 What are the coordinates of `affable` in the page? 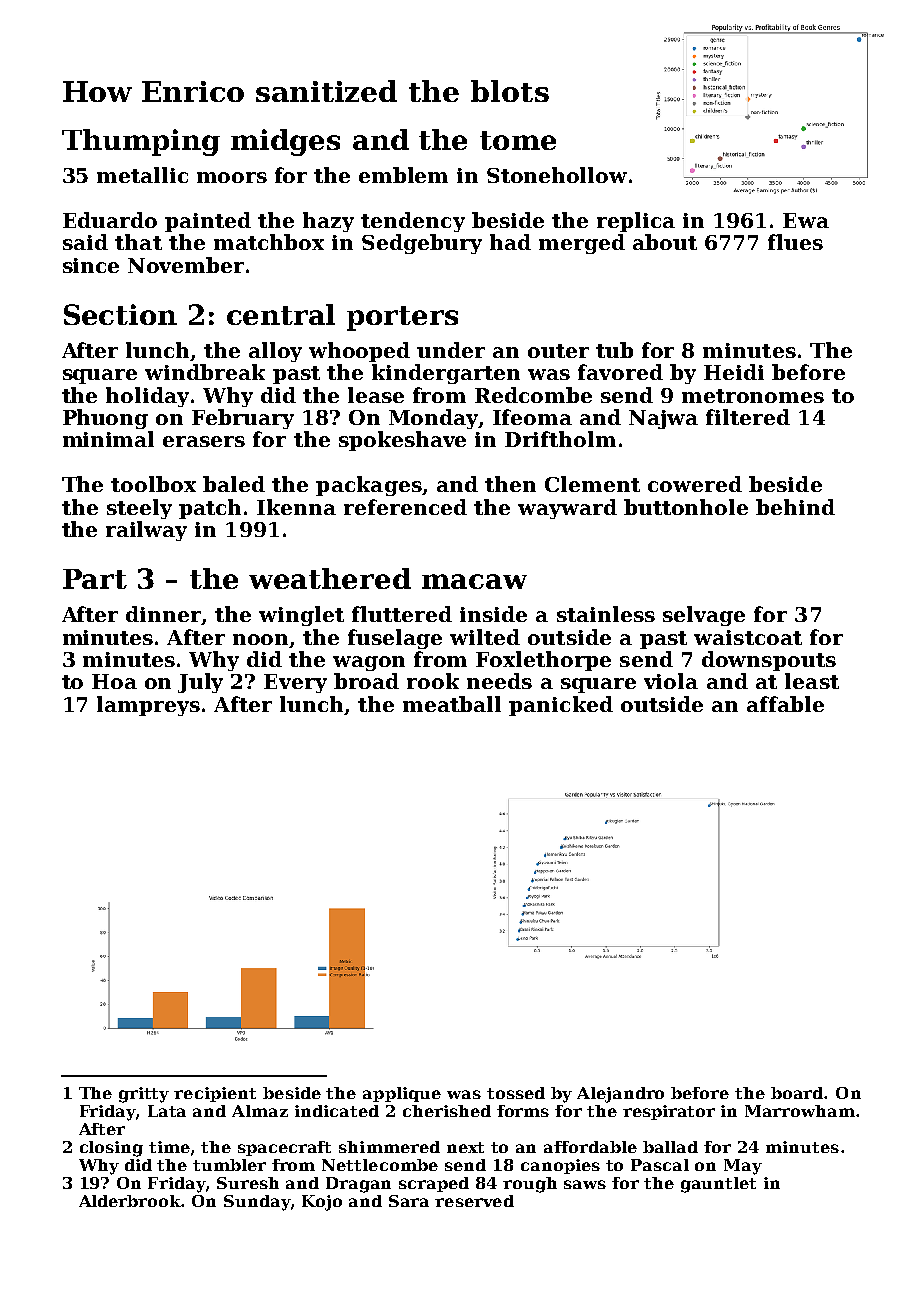 It's located at (785, 704).
